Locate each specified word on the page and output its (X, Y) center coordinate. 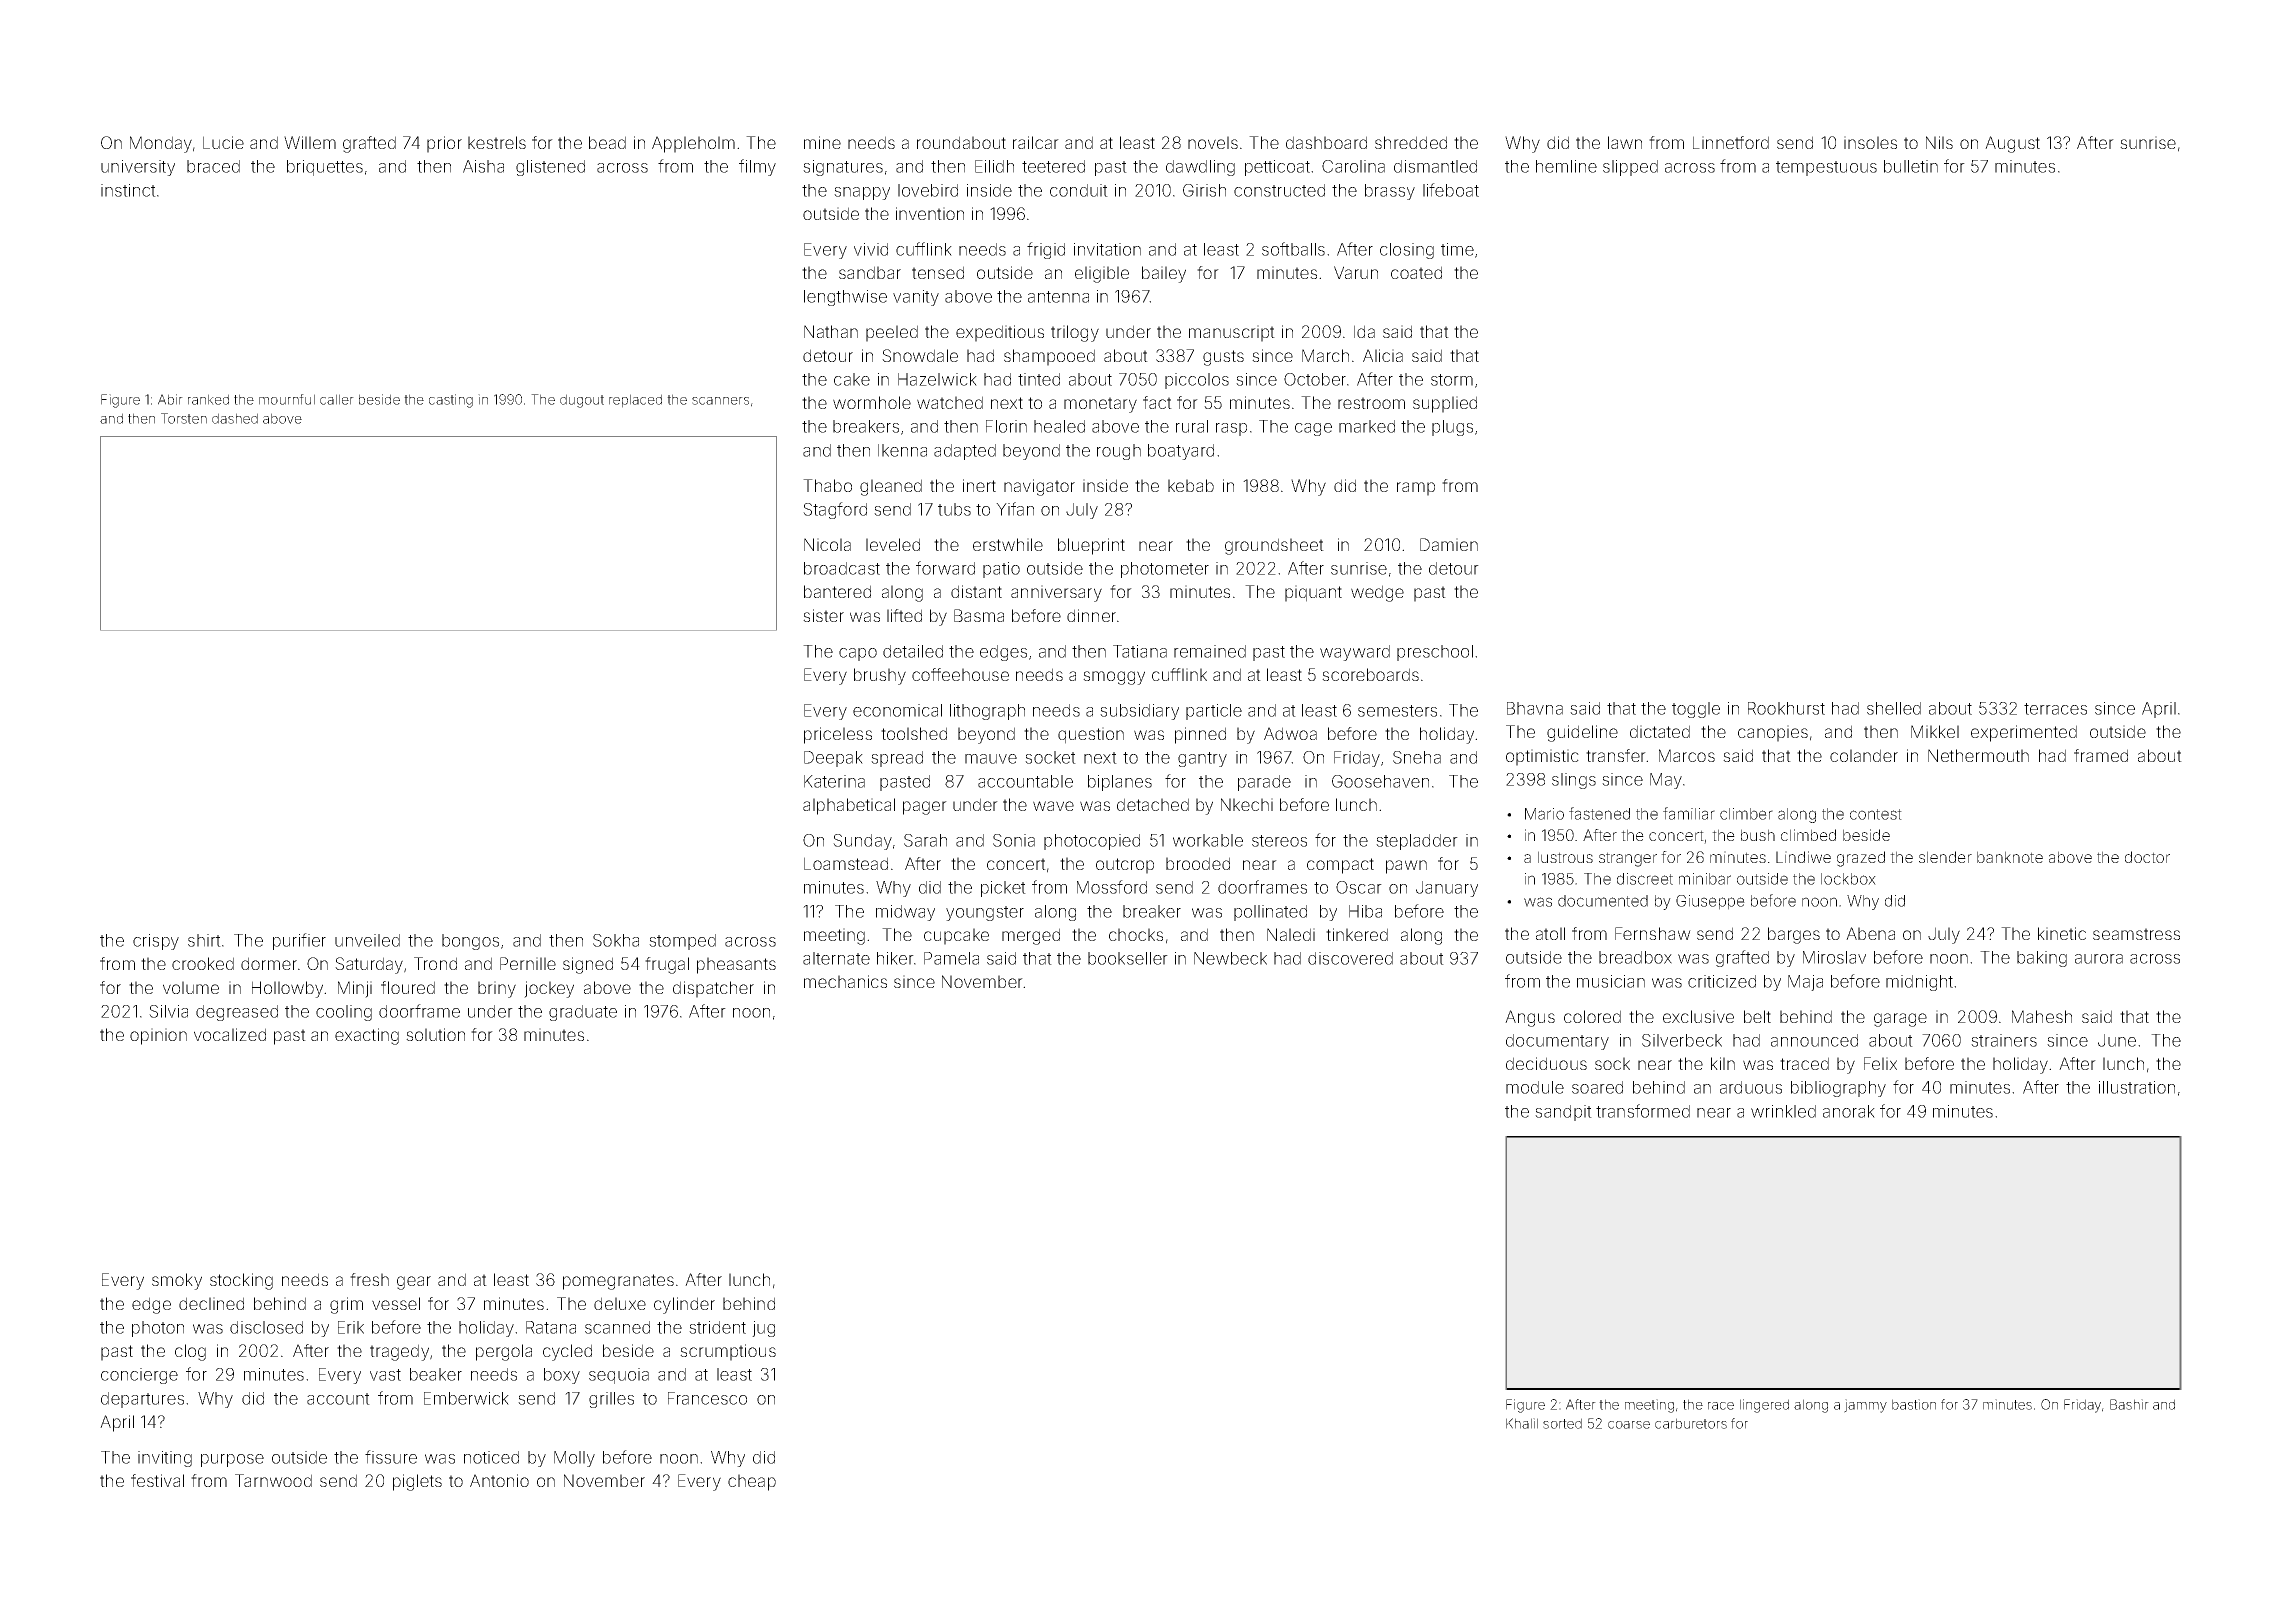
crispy (156, 942)
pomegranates (618, 1282)
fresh (369, 1279)
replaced (635, 401)
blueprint (1091, 546)
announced (1814, 1040)
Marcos (1687, 755)
